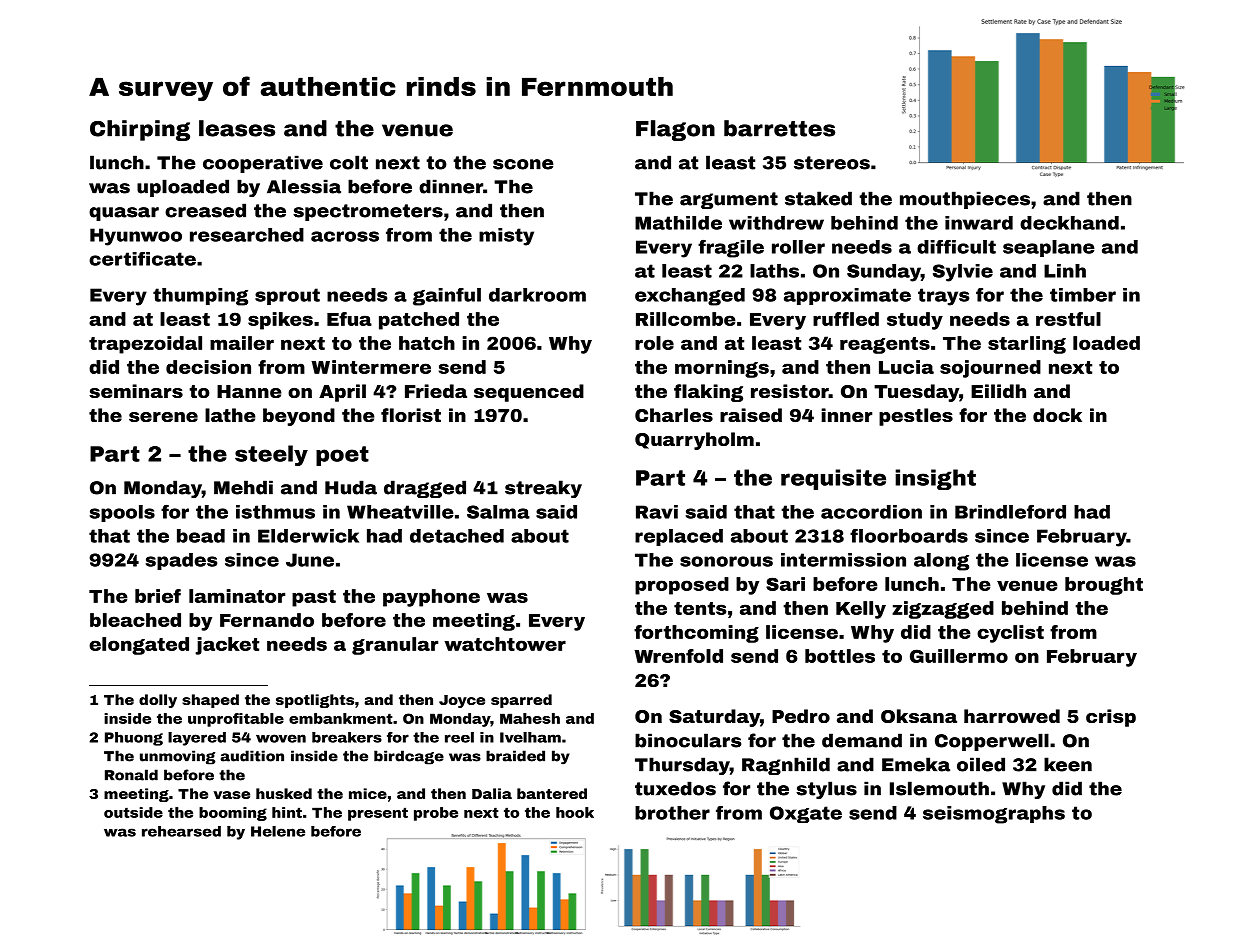 This screenshot has height=952, width=1233. Describe the element at coordinates (806, 814) in the screenshot. I see `Oxgate` at that location.
